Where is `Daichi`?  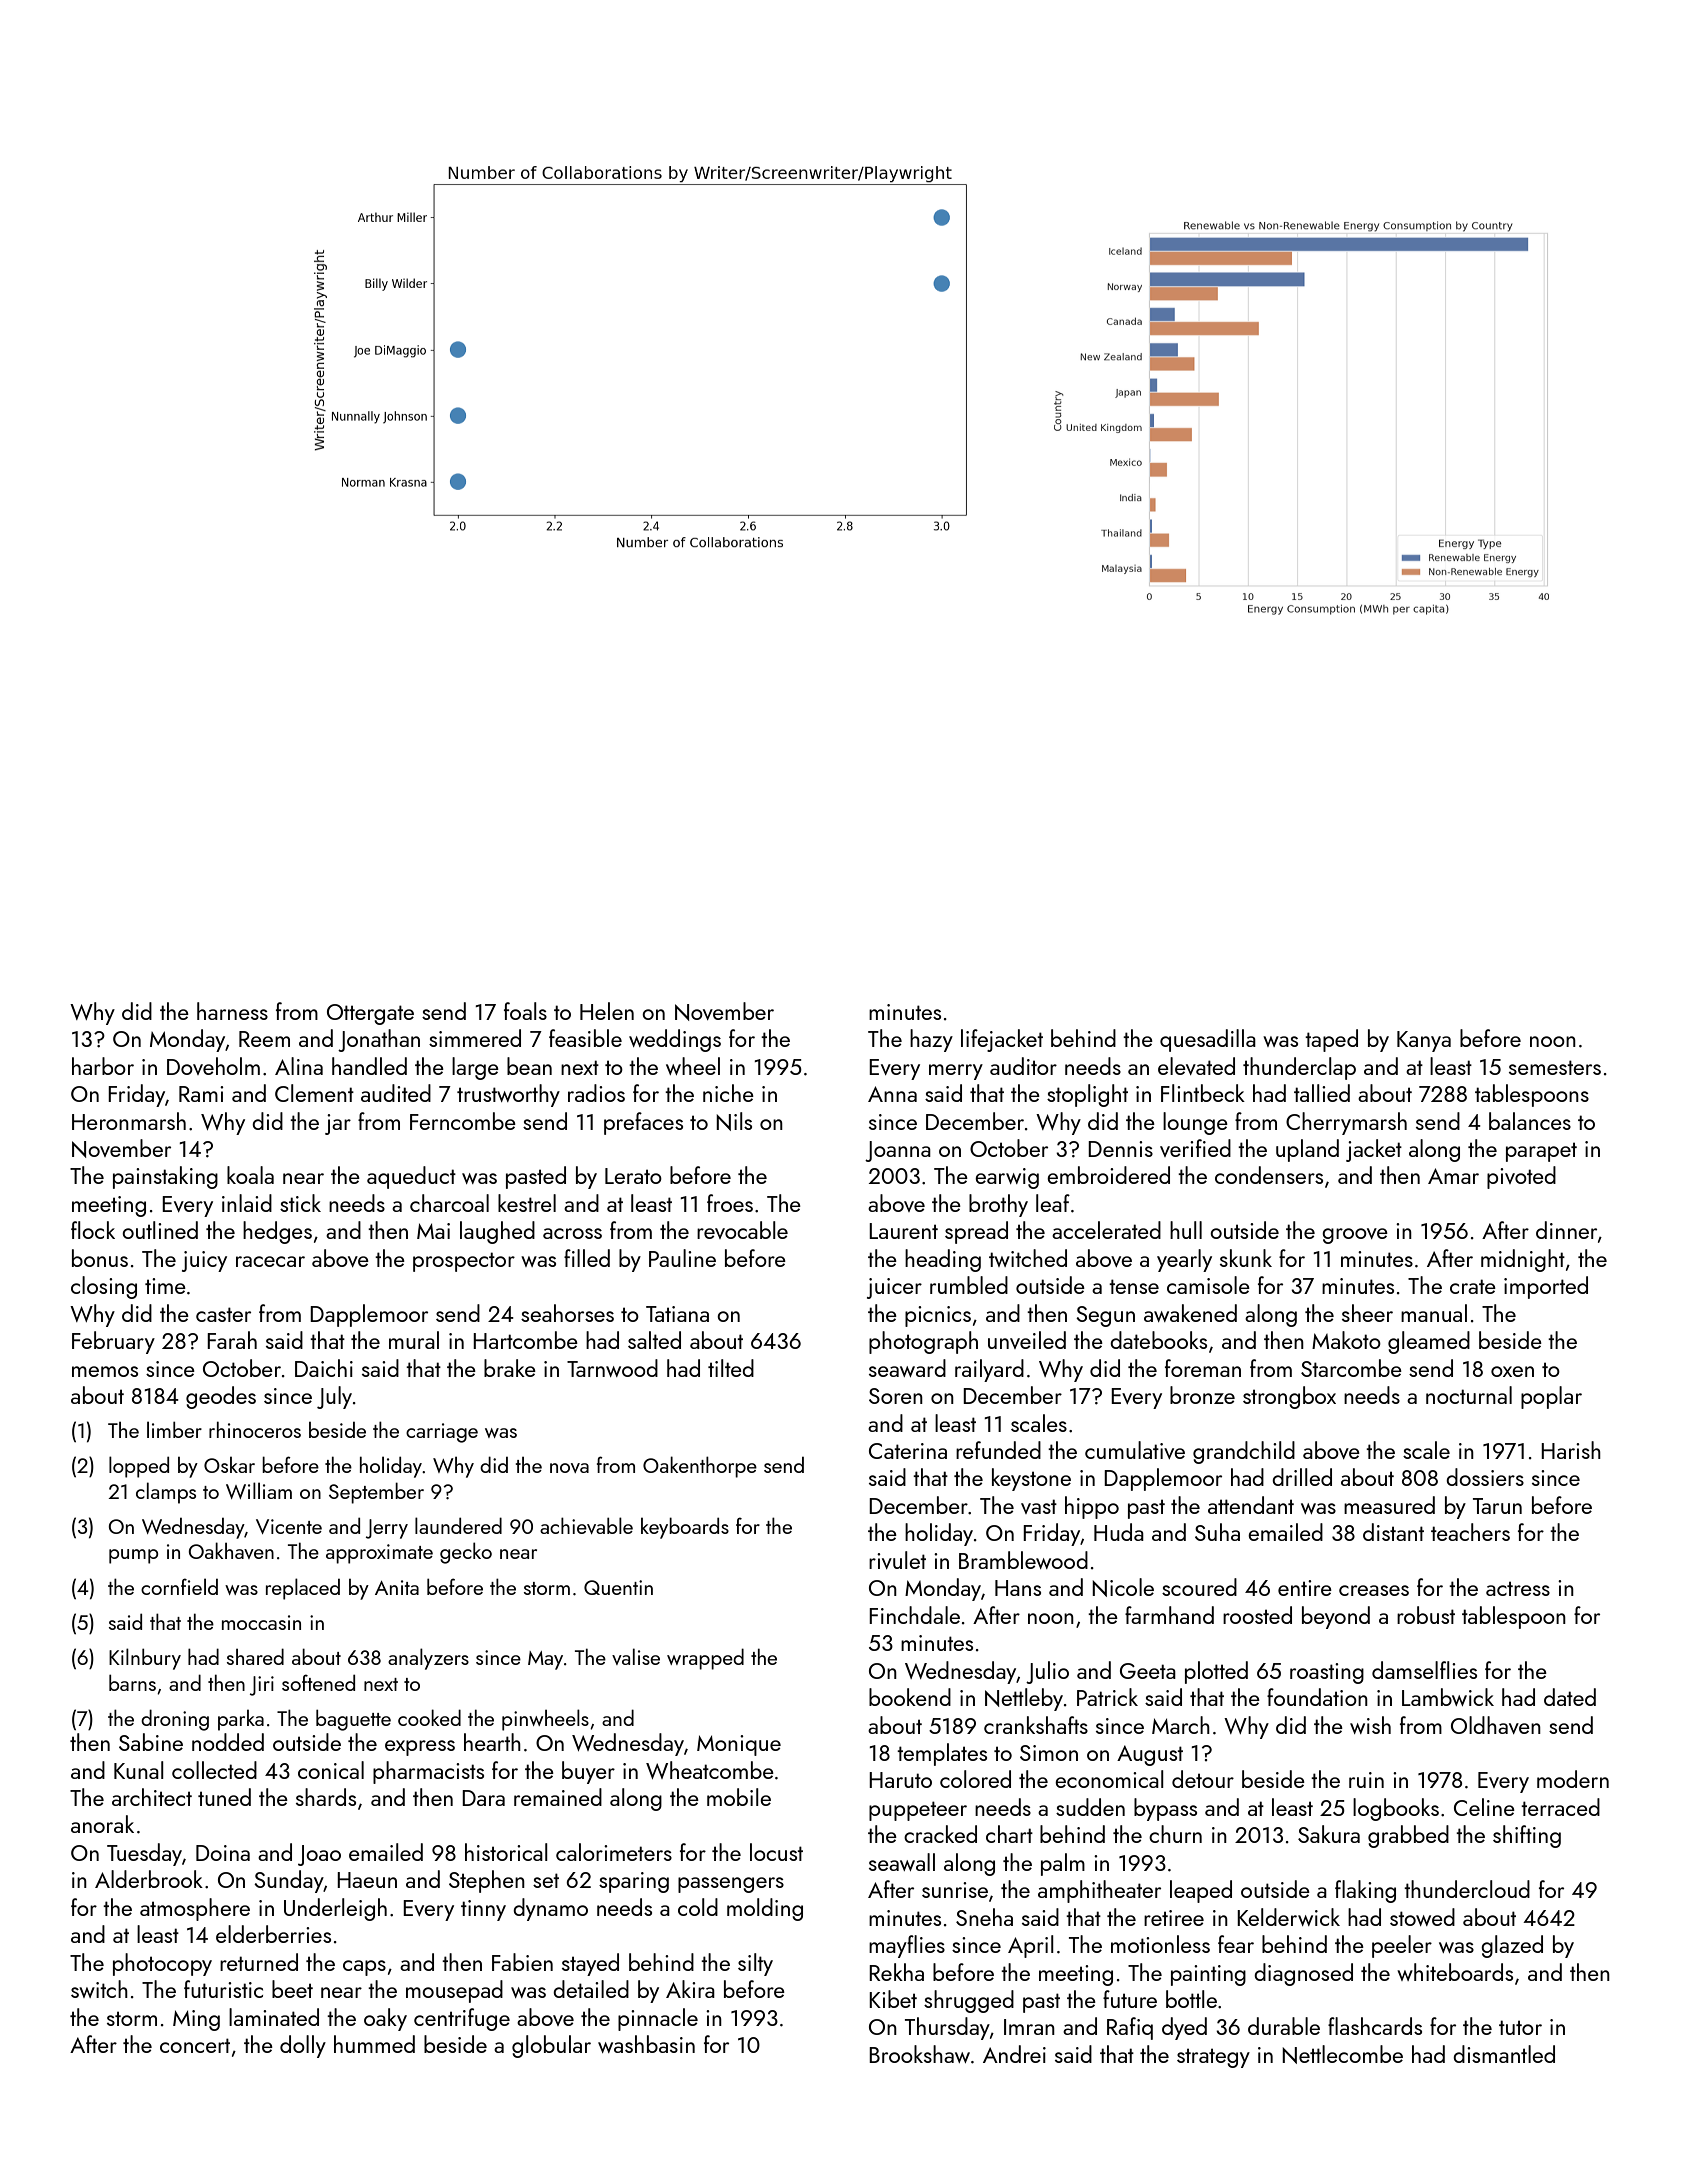 Daichi is located at coordinates (324, 1368).
